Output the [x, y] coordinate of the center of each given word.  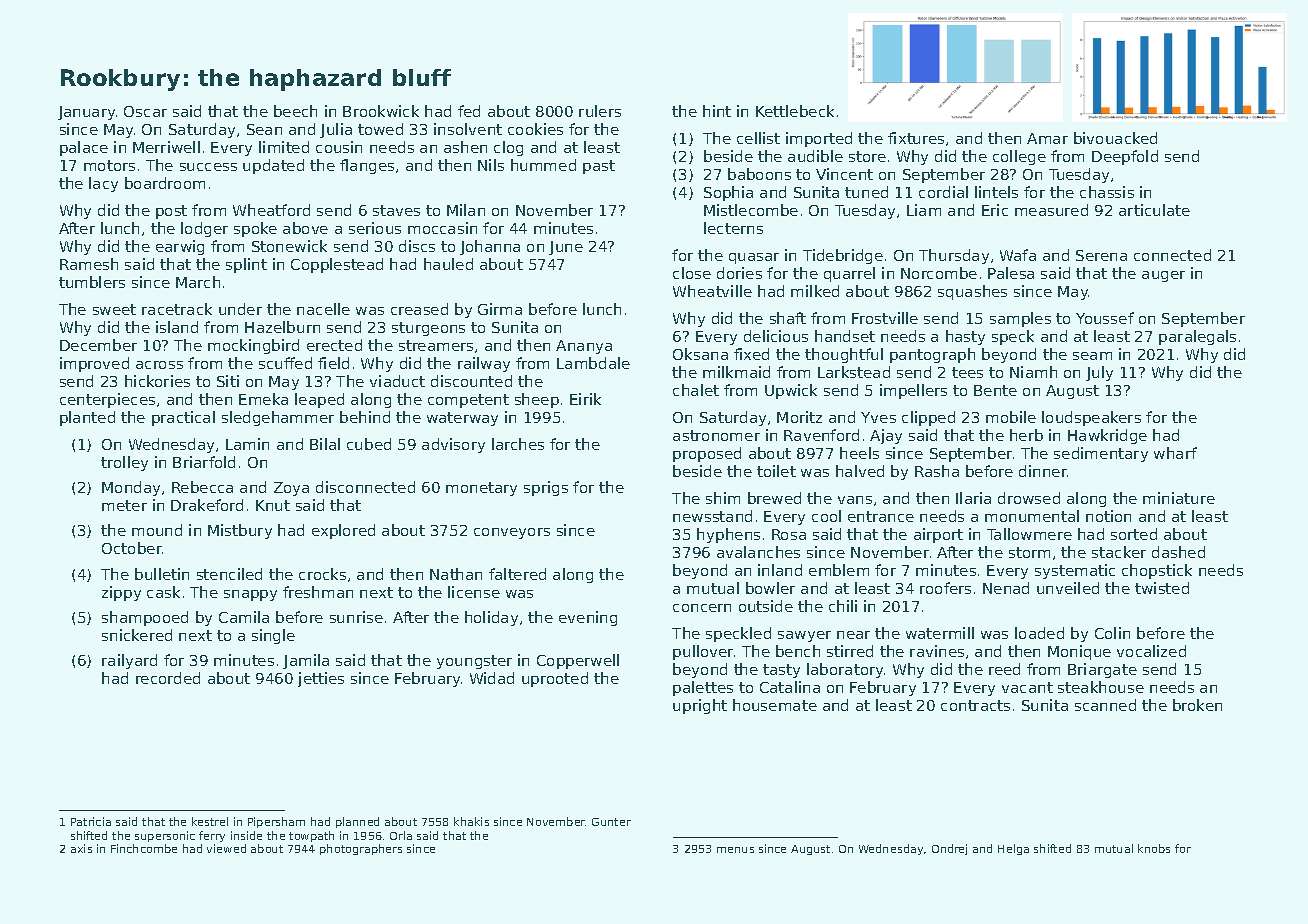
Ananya [584, 347]
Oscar [145, 111]
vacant [1027, 687]
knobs [1154, 848]
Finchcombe [144, 848]
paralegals [1197, 337]
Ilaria [973, 498]
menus [735, 850]
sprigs [546, 488]
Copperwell [578, 661]
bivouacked [1115, 138]
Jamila [306, 661]
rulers [600, 111]
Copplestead [337, 265]
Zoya [291, 489]
